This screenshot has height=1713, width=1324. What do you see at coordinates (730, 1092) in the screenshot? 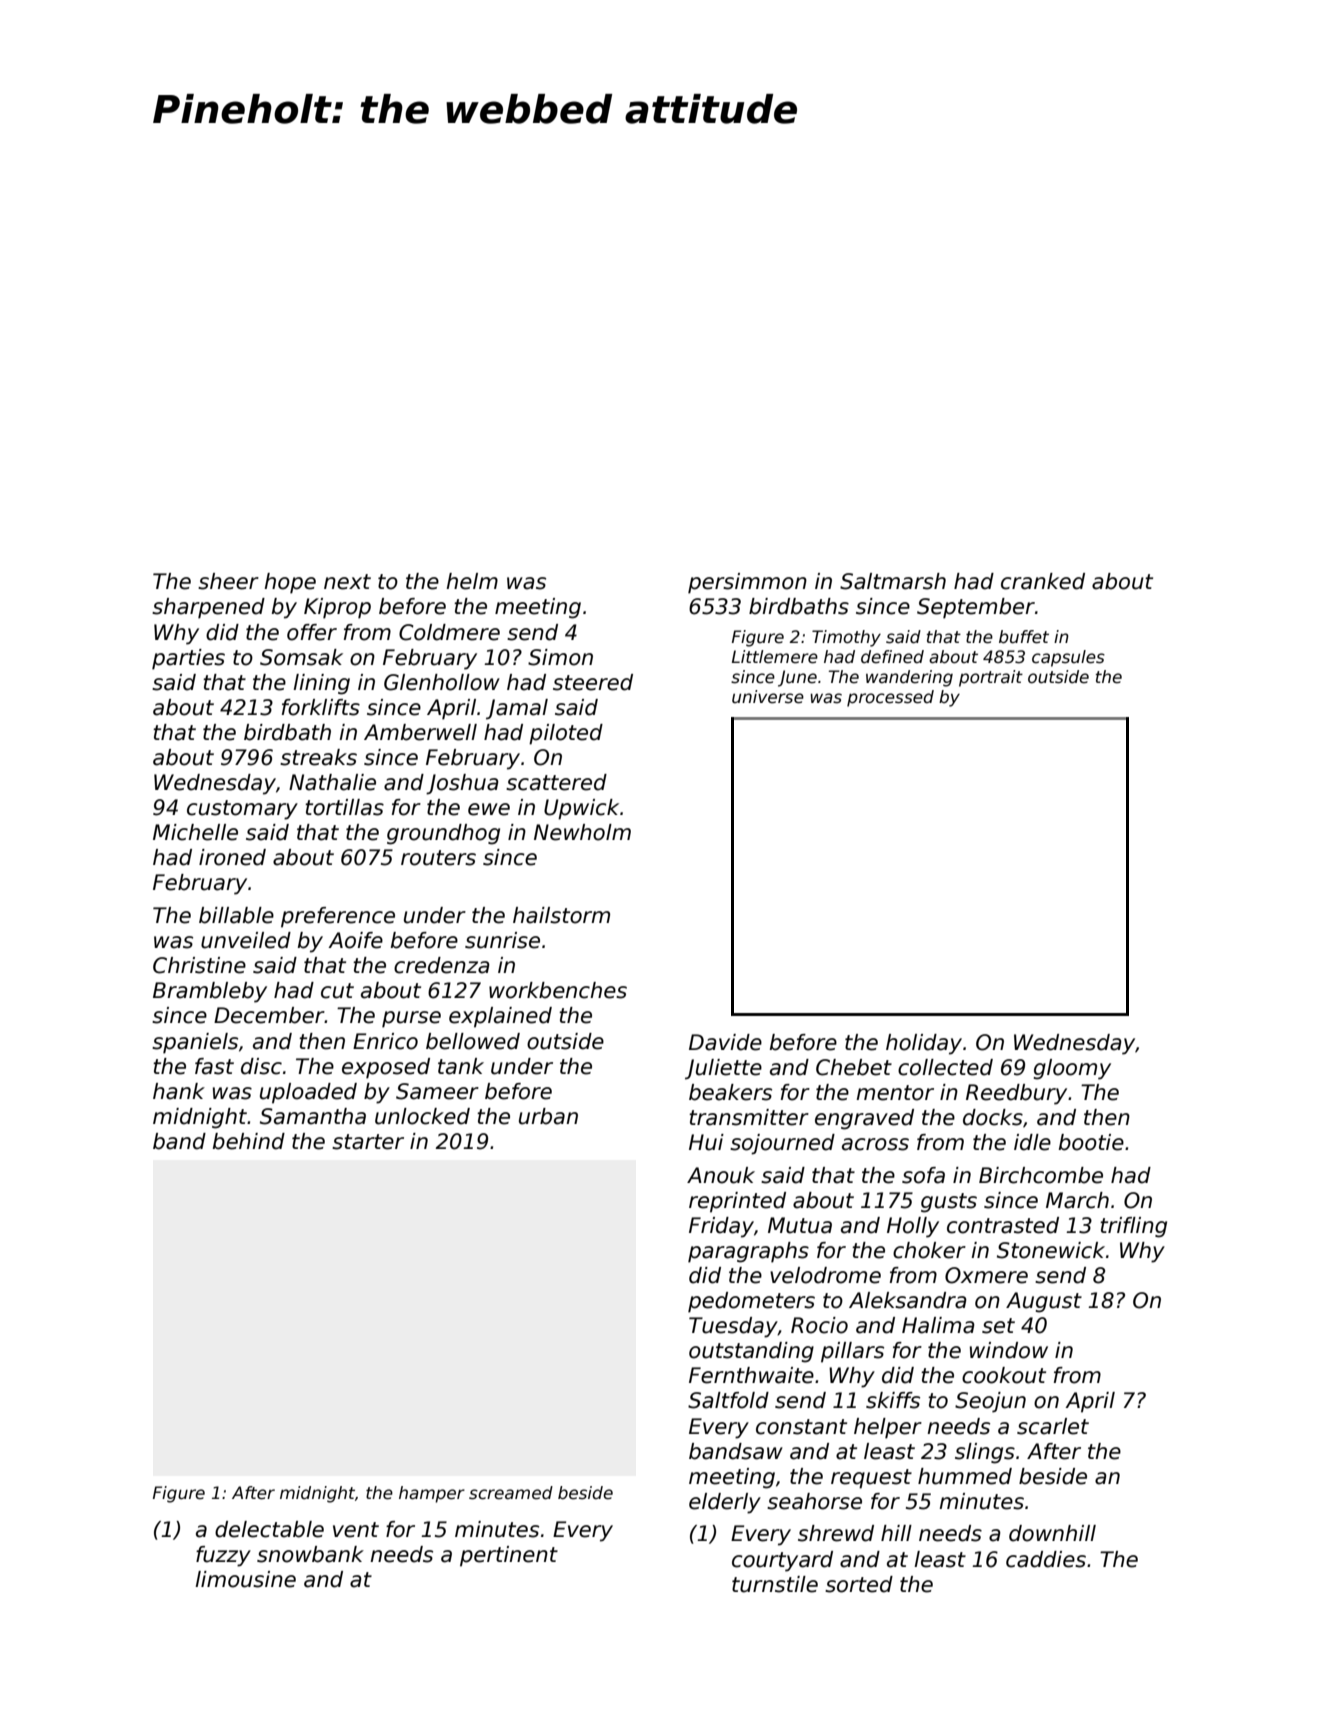
I see `beakers` at bounding box center [730, 1092].
